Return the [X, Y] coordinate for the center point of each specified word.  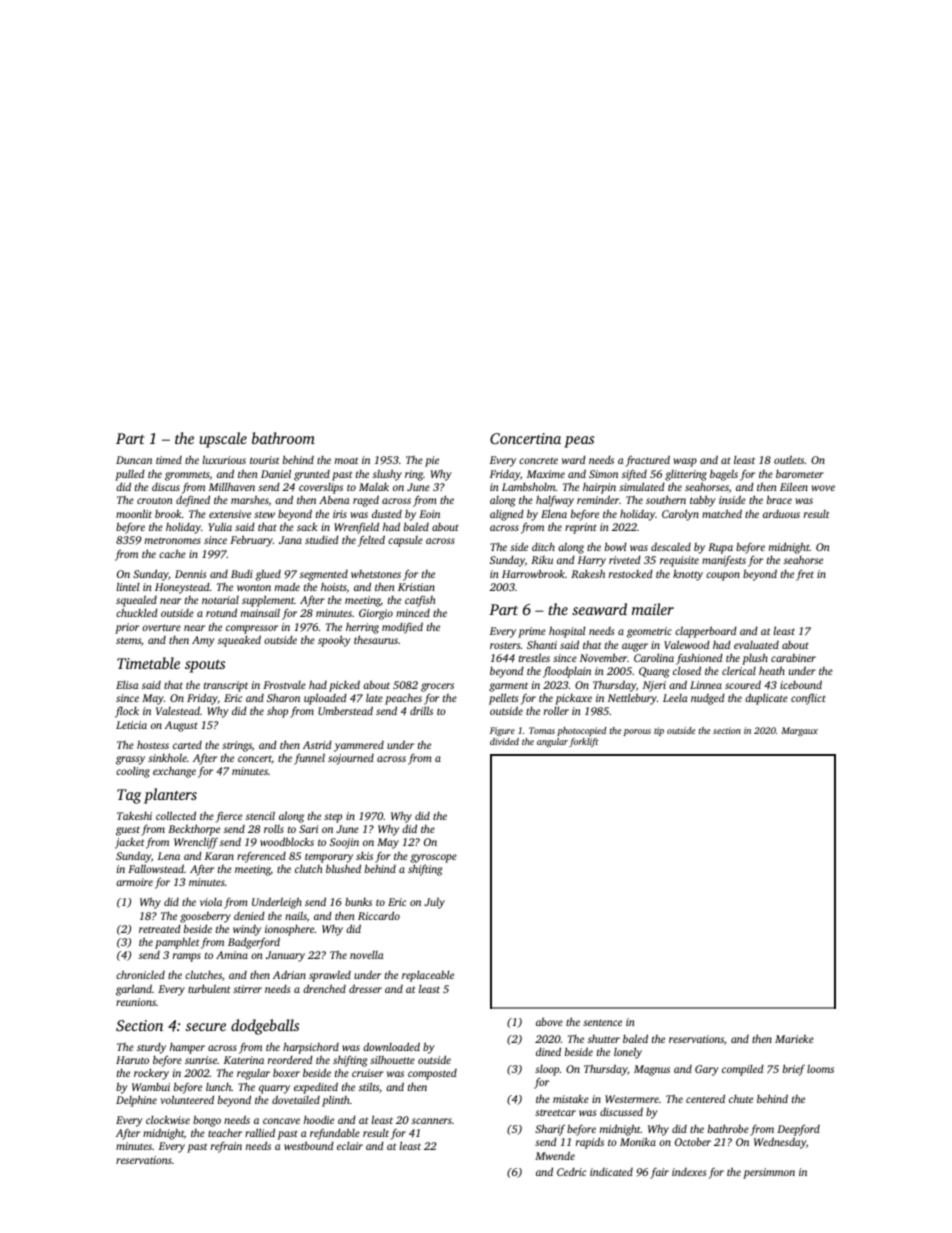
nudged [708, 699]
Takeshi [134, 816]
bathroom [283, 438]
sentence [602, 1022]
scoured [743, 684]
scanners [432, 1121]
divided [504, 741]
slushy [387, 475]
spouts [205, 666]
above [549, 1021]
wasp [685, 462]
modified [402, 628]
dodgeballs [265, 1027]
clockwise [168, 1119]
